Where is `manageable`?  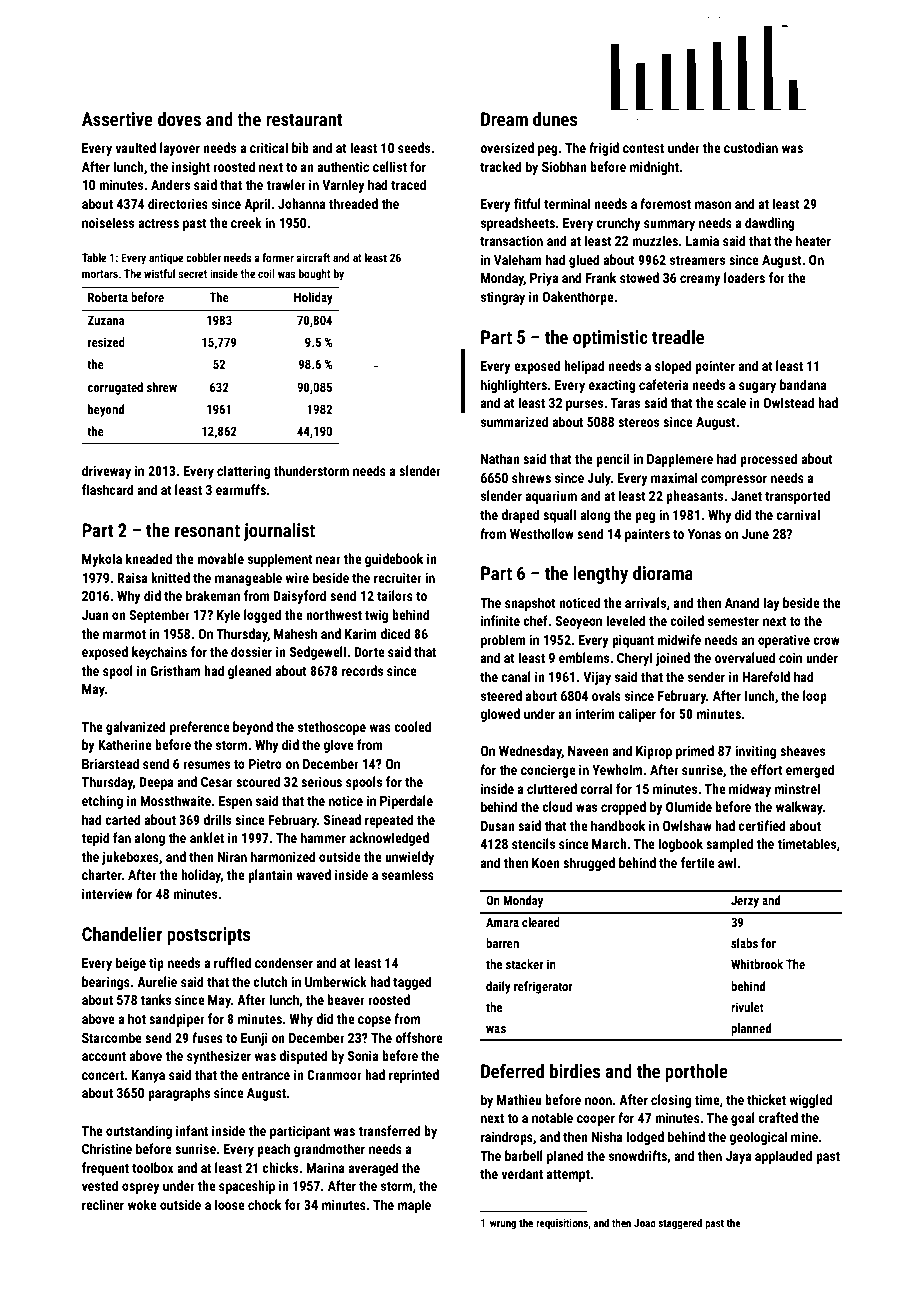 manageable is located at coordinates (248, 579).
